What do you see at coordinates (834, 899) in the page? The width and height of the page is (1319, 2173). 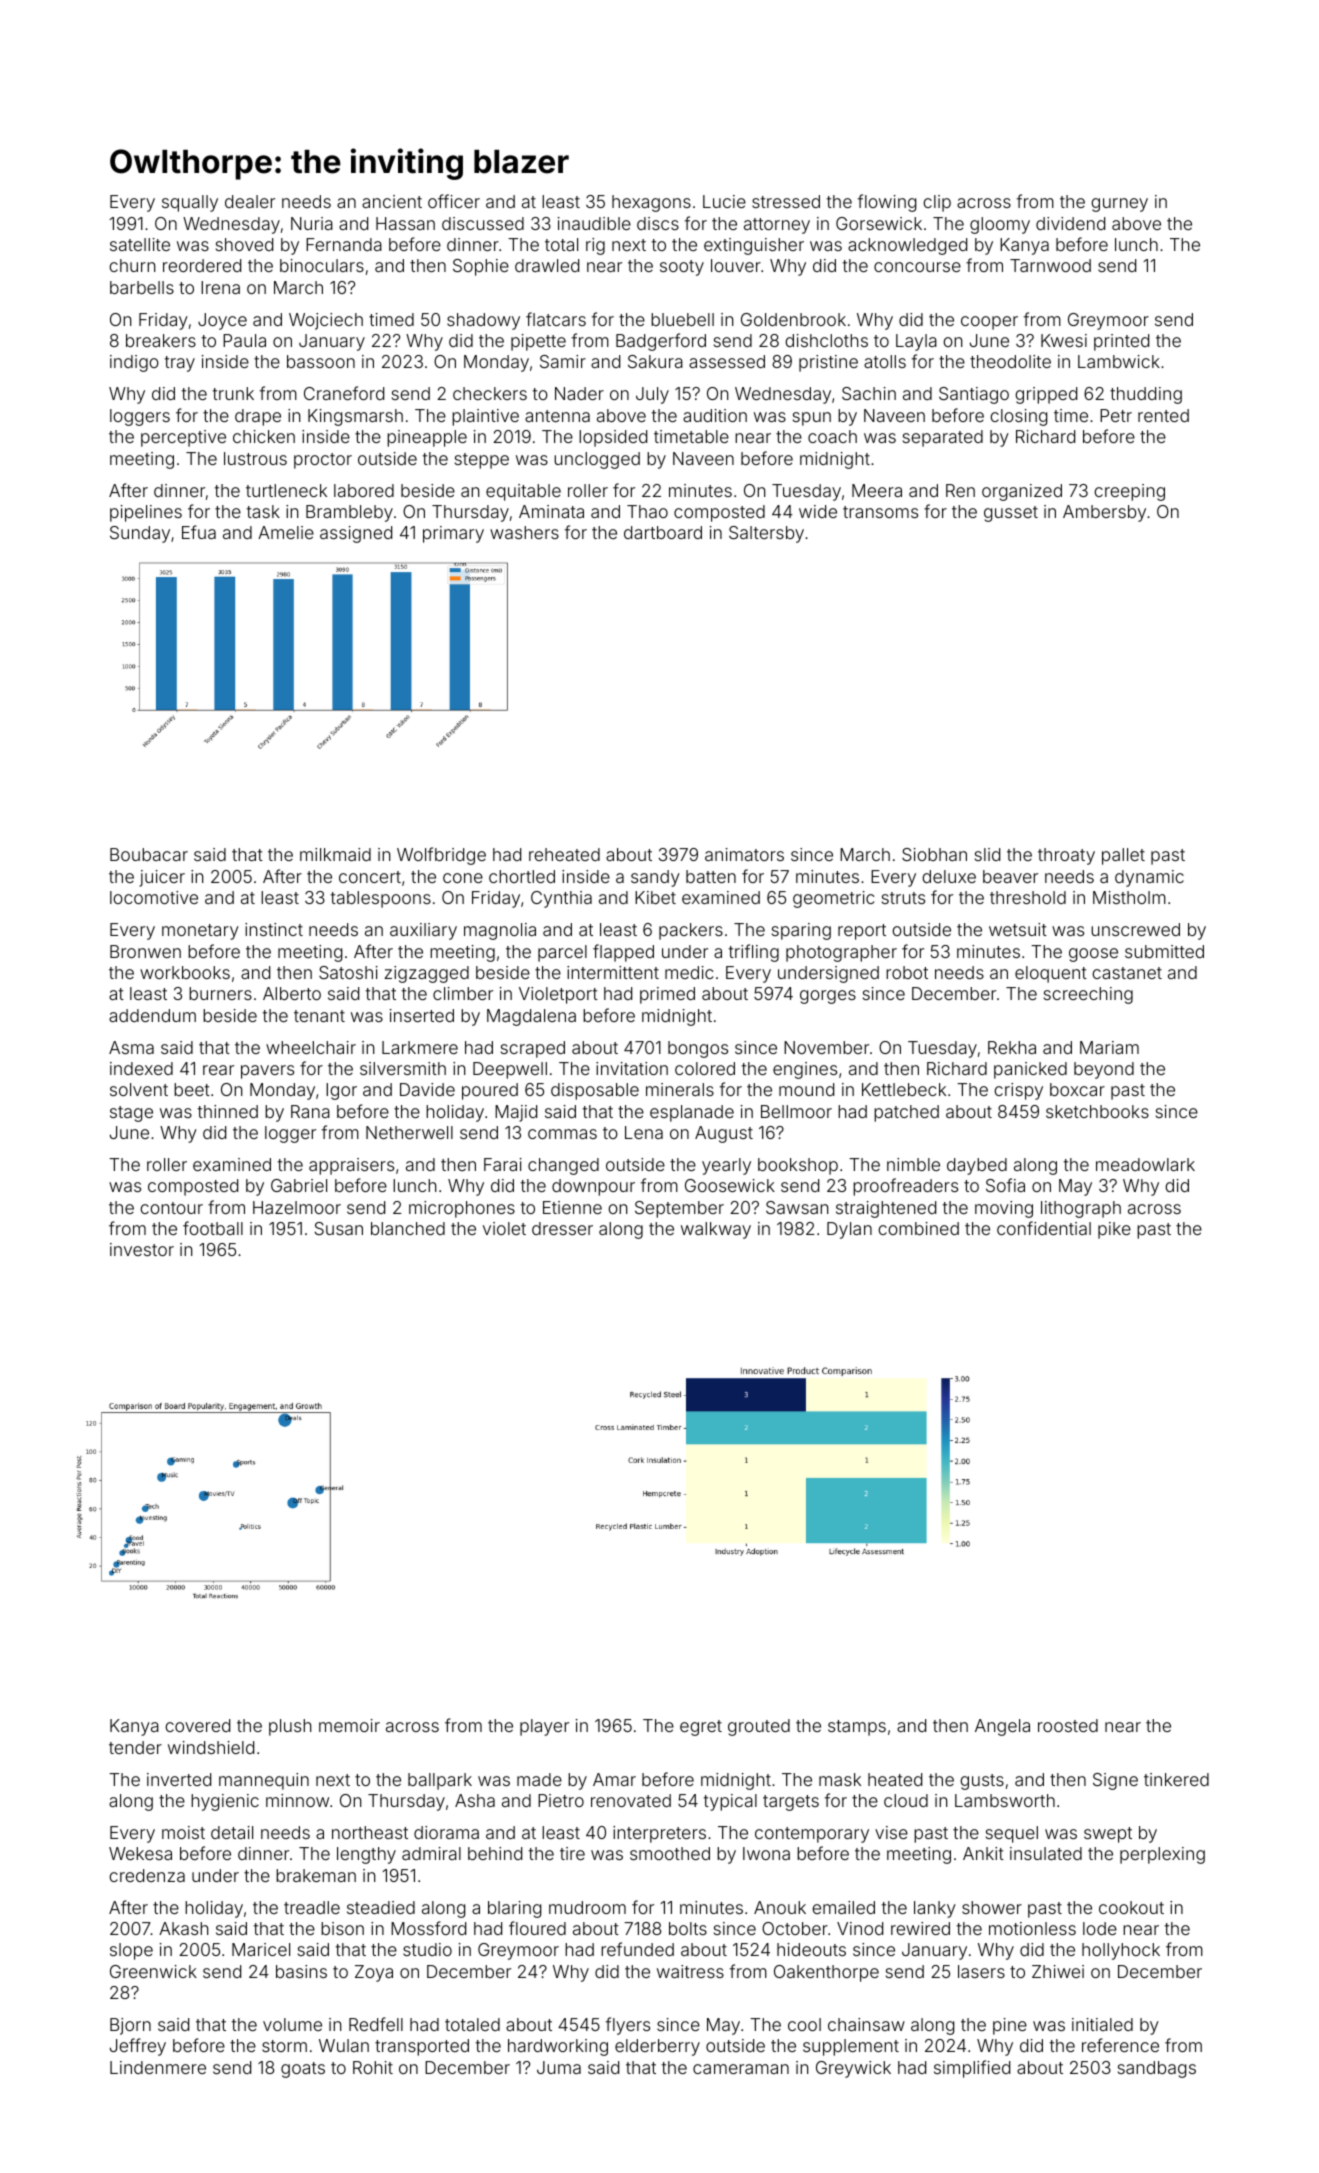 I see `geometric` at bounding box center [834, 899].
